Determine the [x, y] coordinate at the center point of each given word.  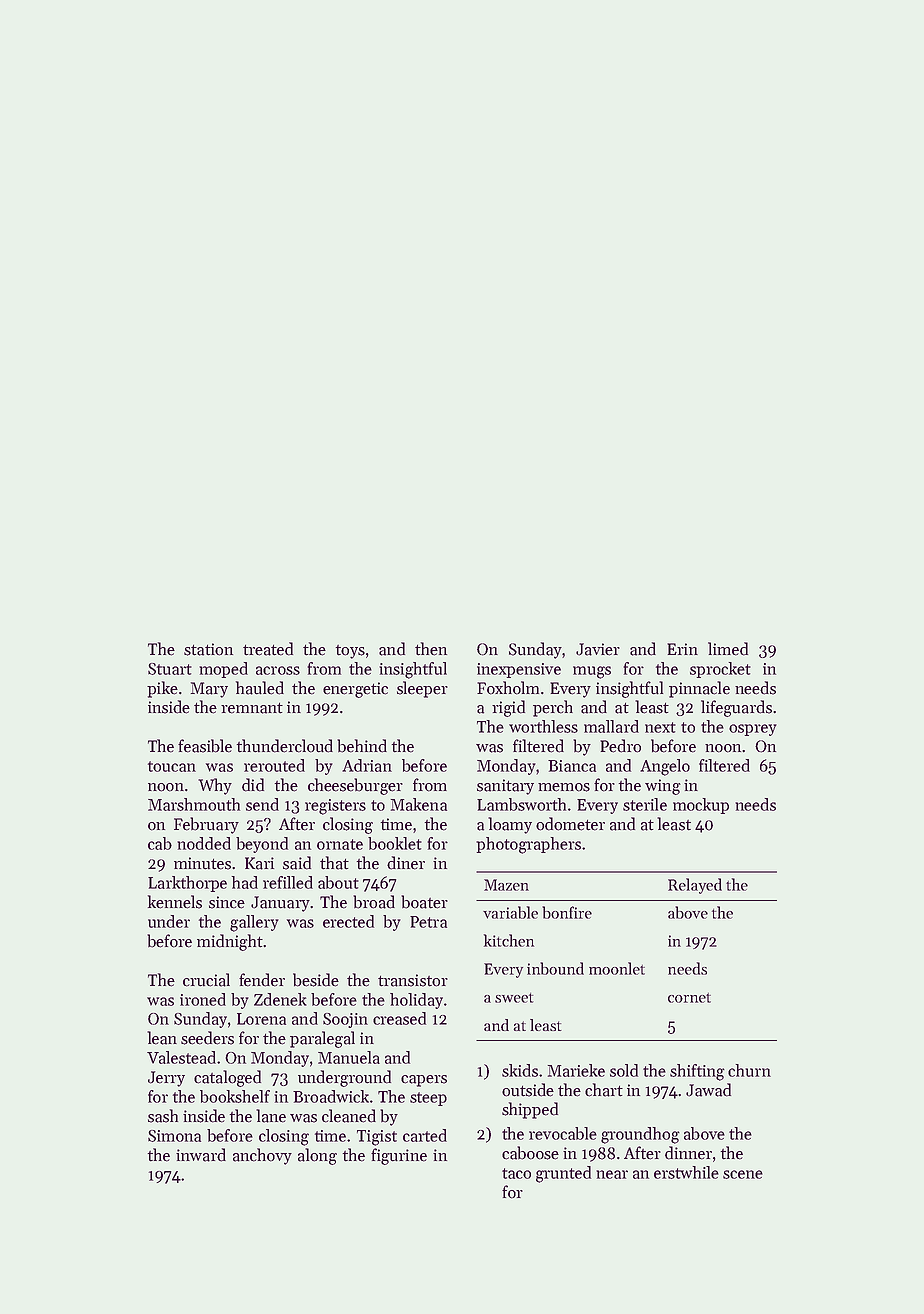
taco [516, 1173]
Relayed [695, 886]
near [612, 1174]
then [431, 649]
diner [406, 863]
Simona [174, 1136]
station [208, 649]
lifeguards [736, 708]
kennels [175, 902]
